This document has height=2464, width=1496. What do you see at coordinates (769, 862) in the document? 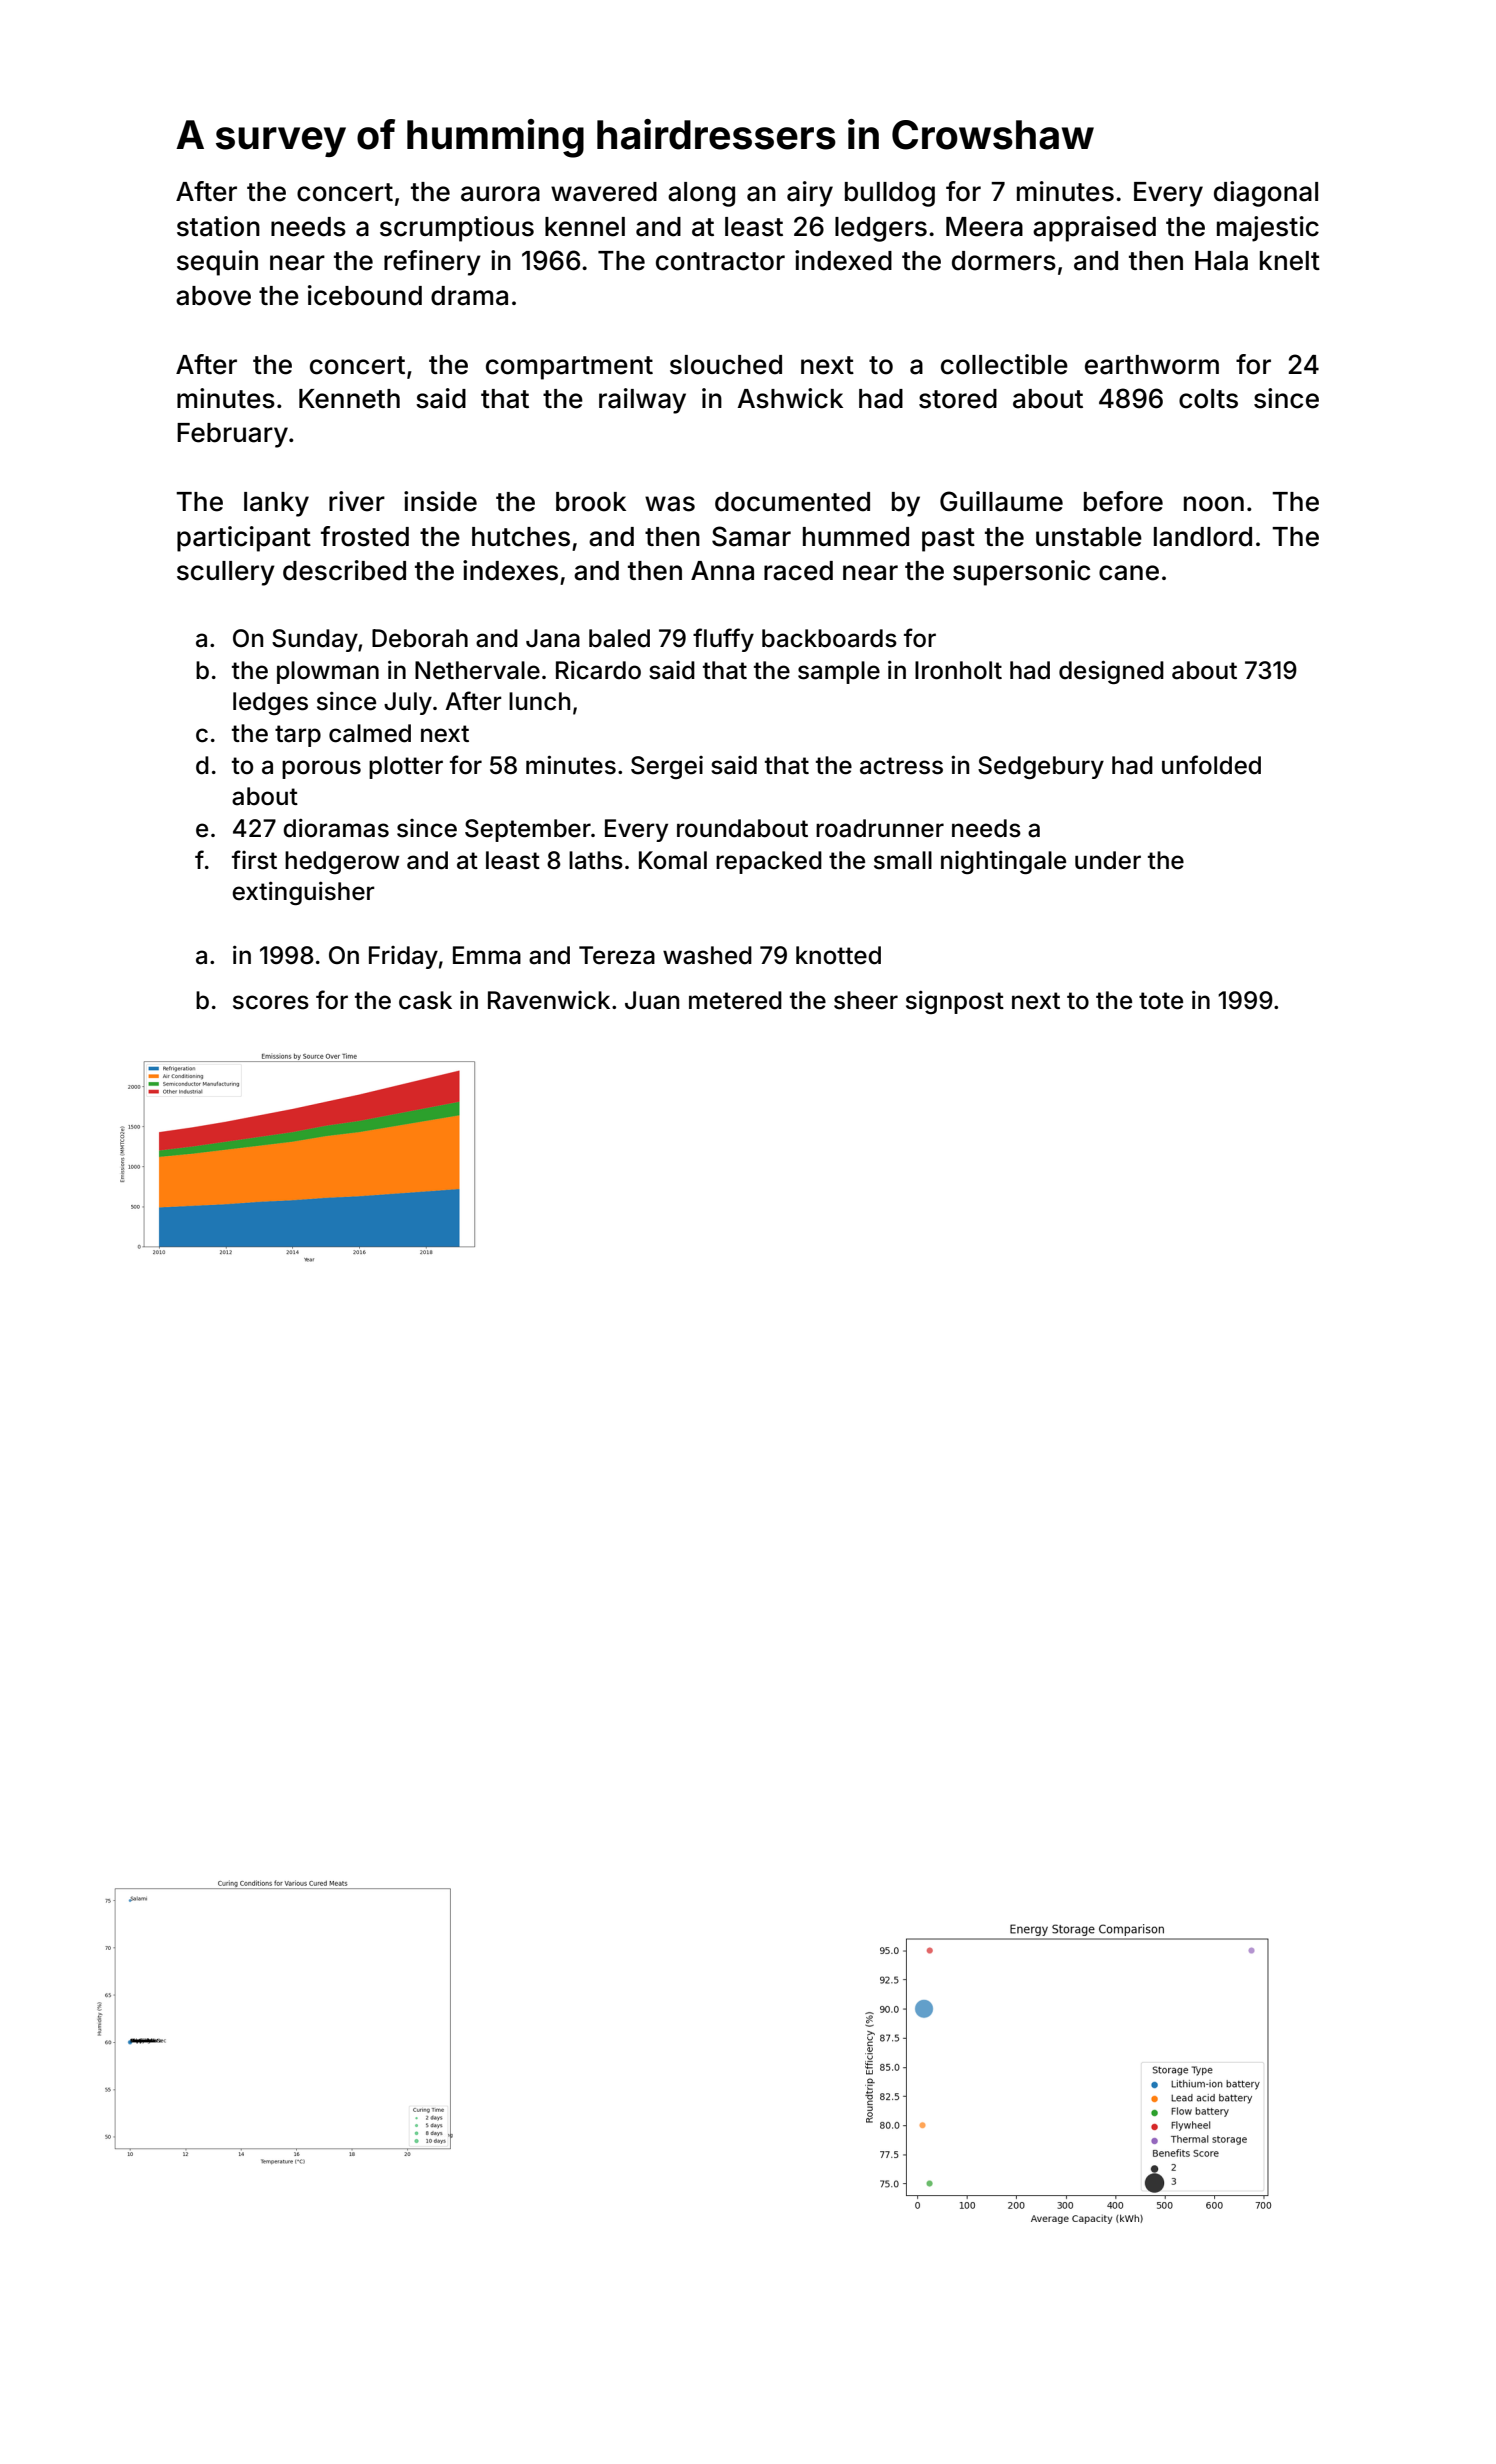
I see `repacked` at bounding box center [769, 862].
